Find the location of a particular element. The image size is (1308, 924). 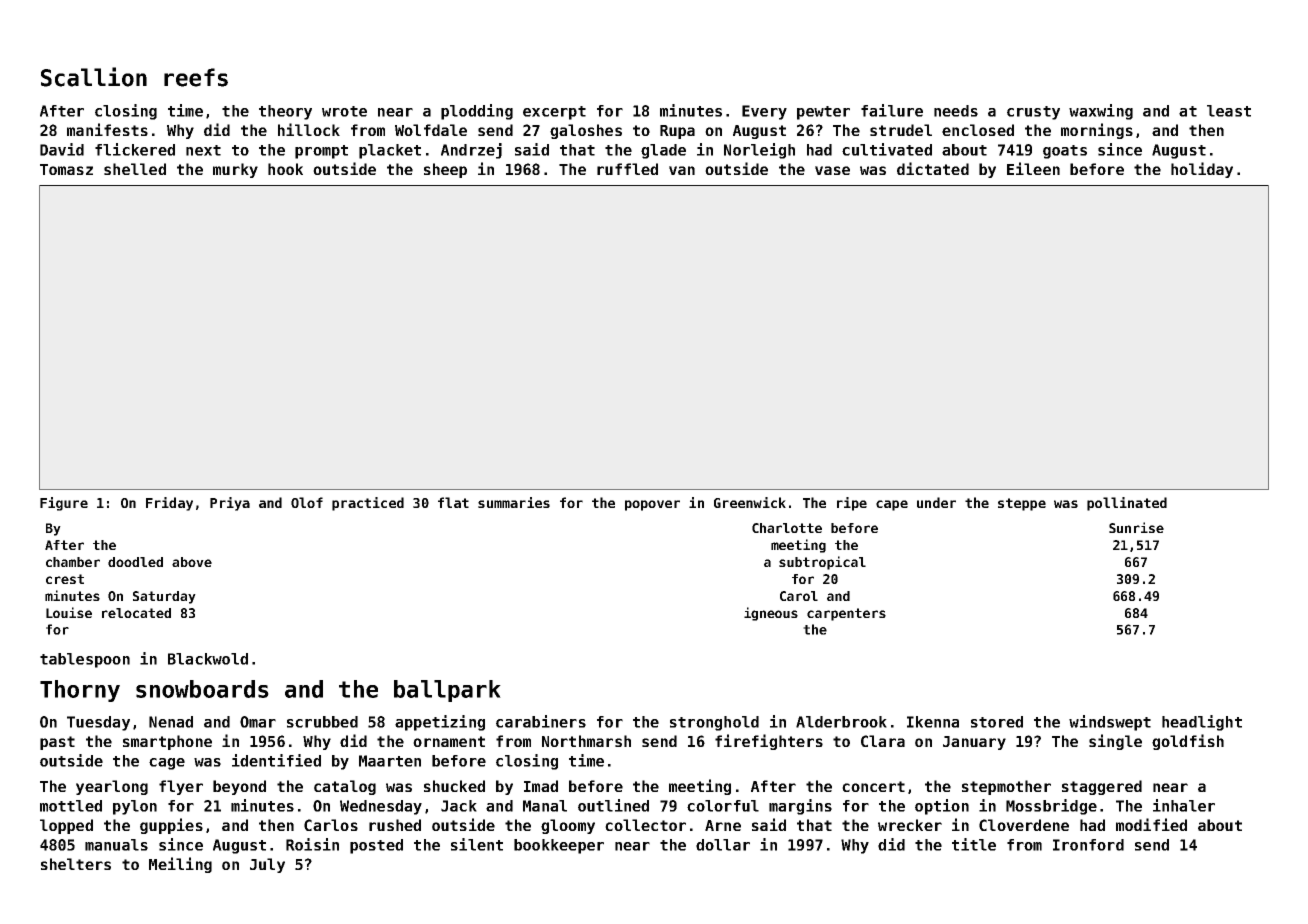

dollar is located at coordinates (723, 845).
